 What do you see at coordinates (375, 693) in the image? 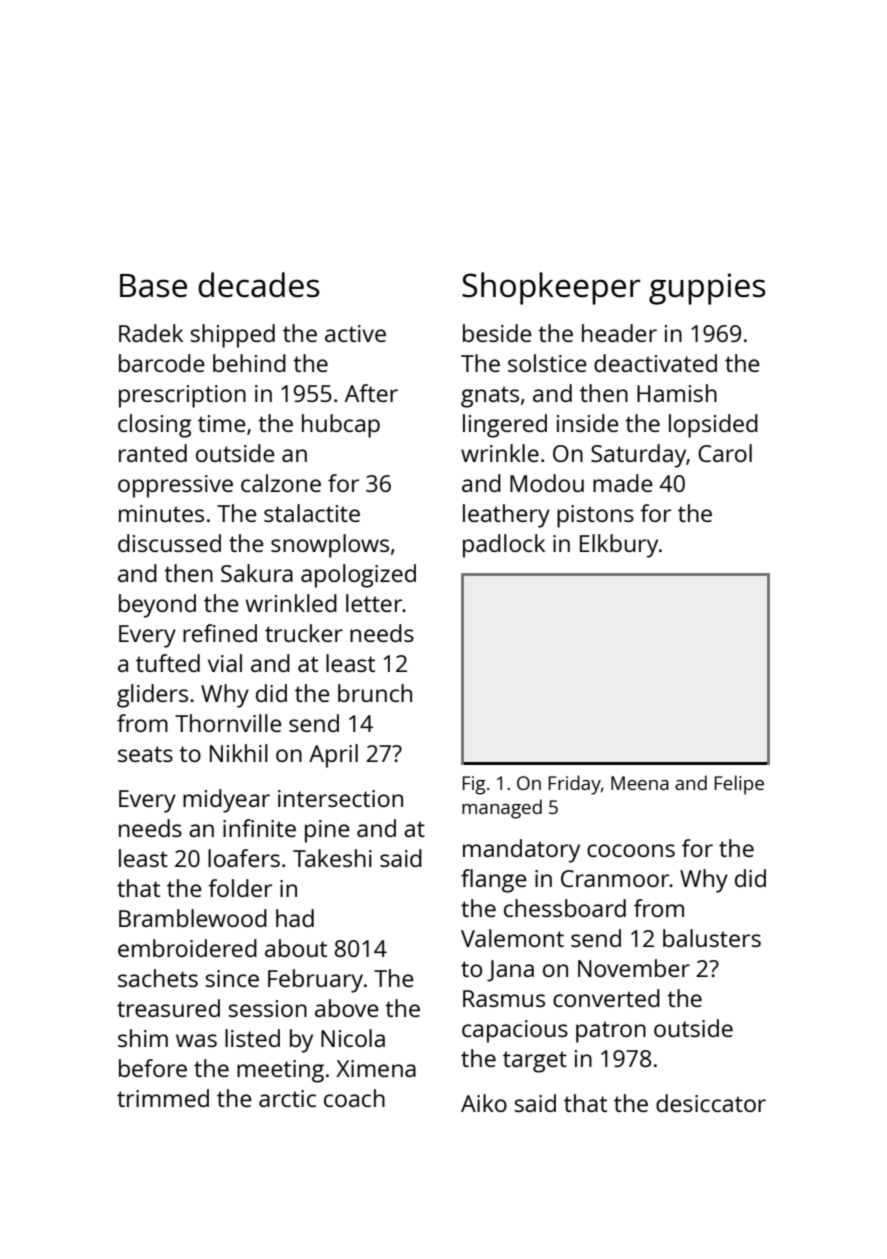
I see `brunch` at bounding box center [375, 693].
